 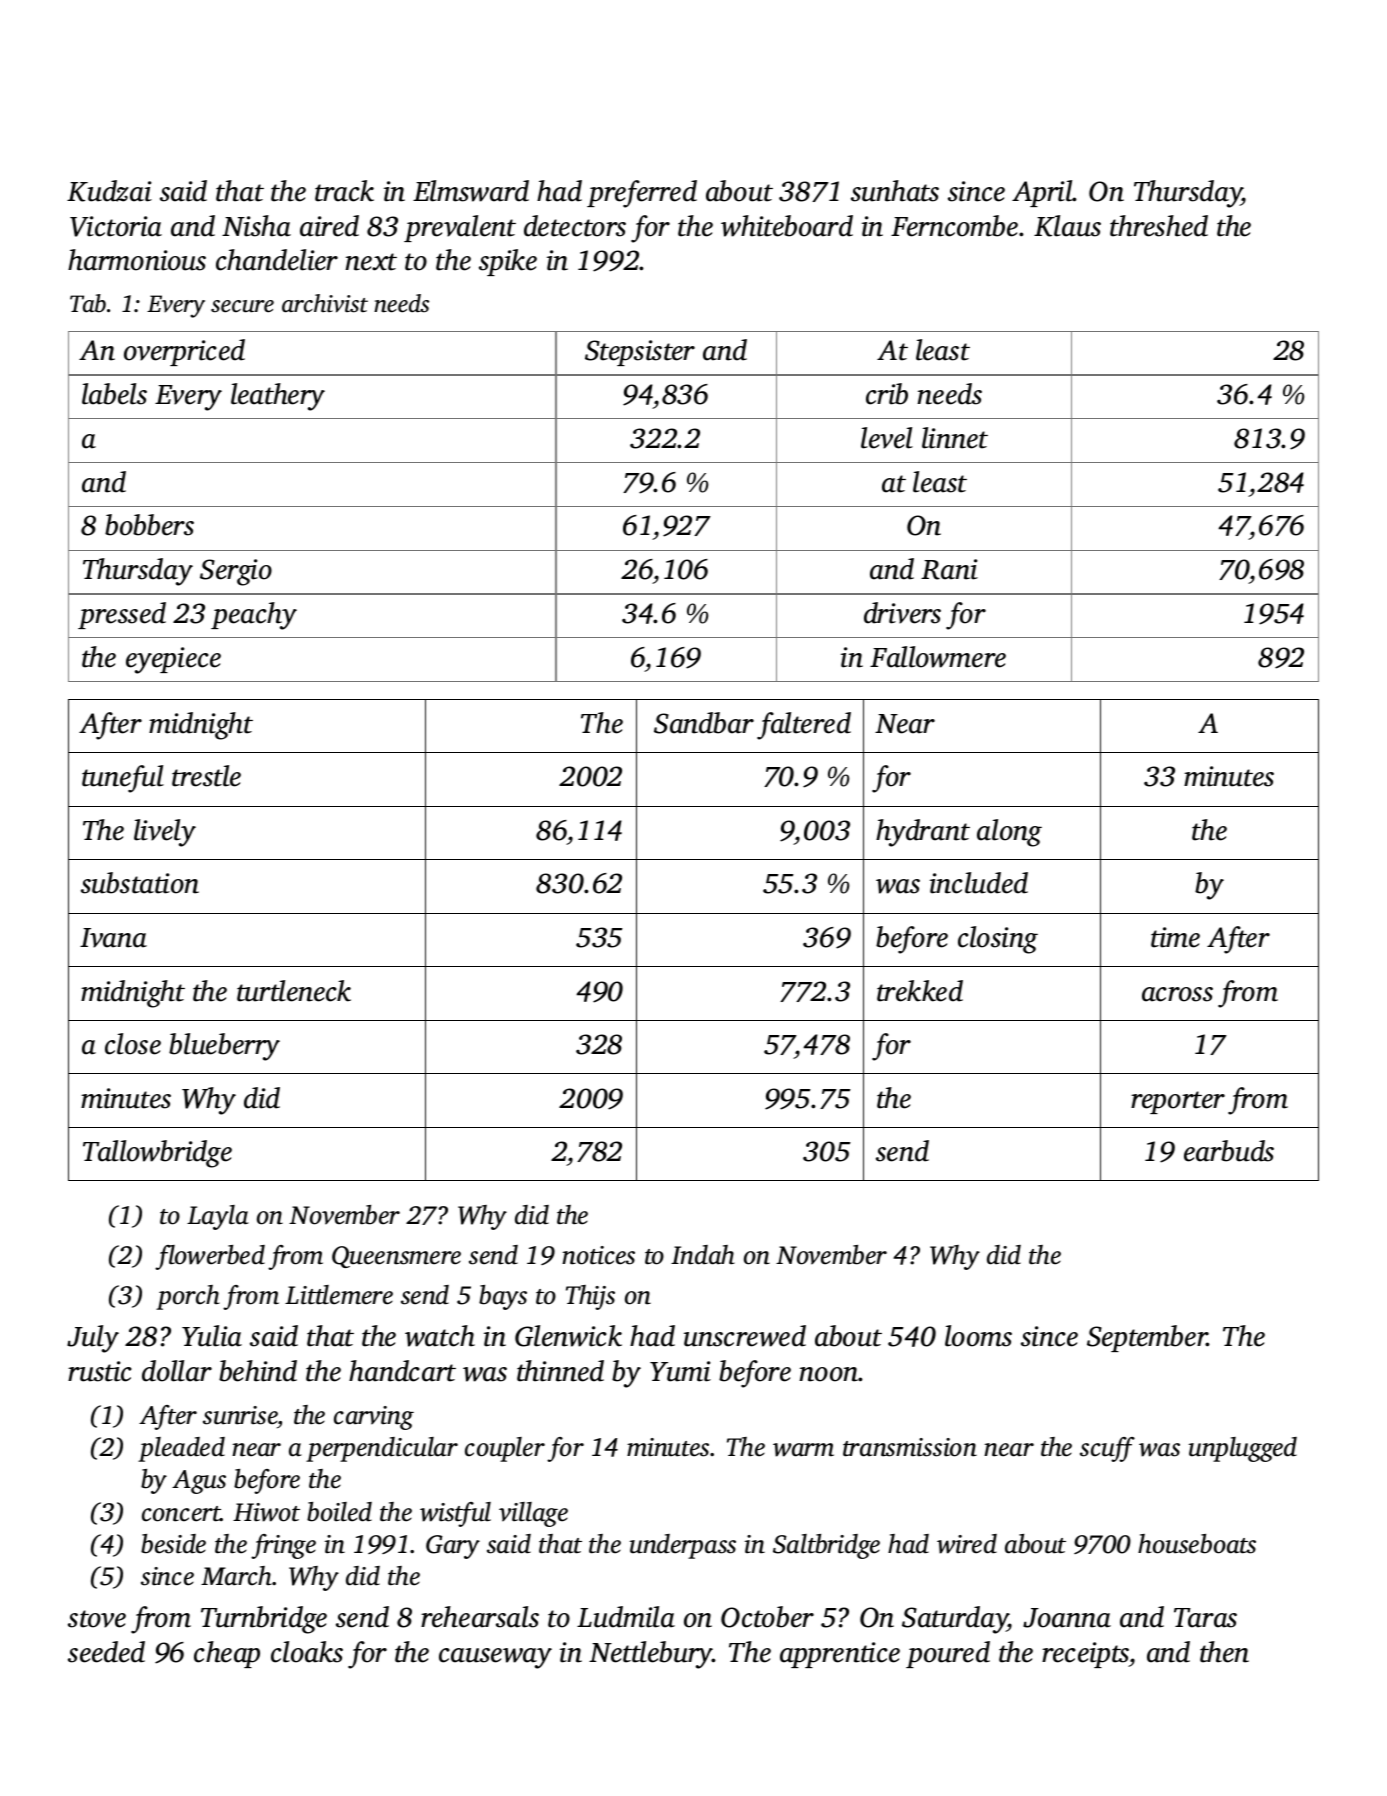 What do you see at coordinates (1009, 833) in the screenshot?
I see `along` at bounding box center [1009, 833].
